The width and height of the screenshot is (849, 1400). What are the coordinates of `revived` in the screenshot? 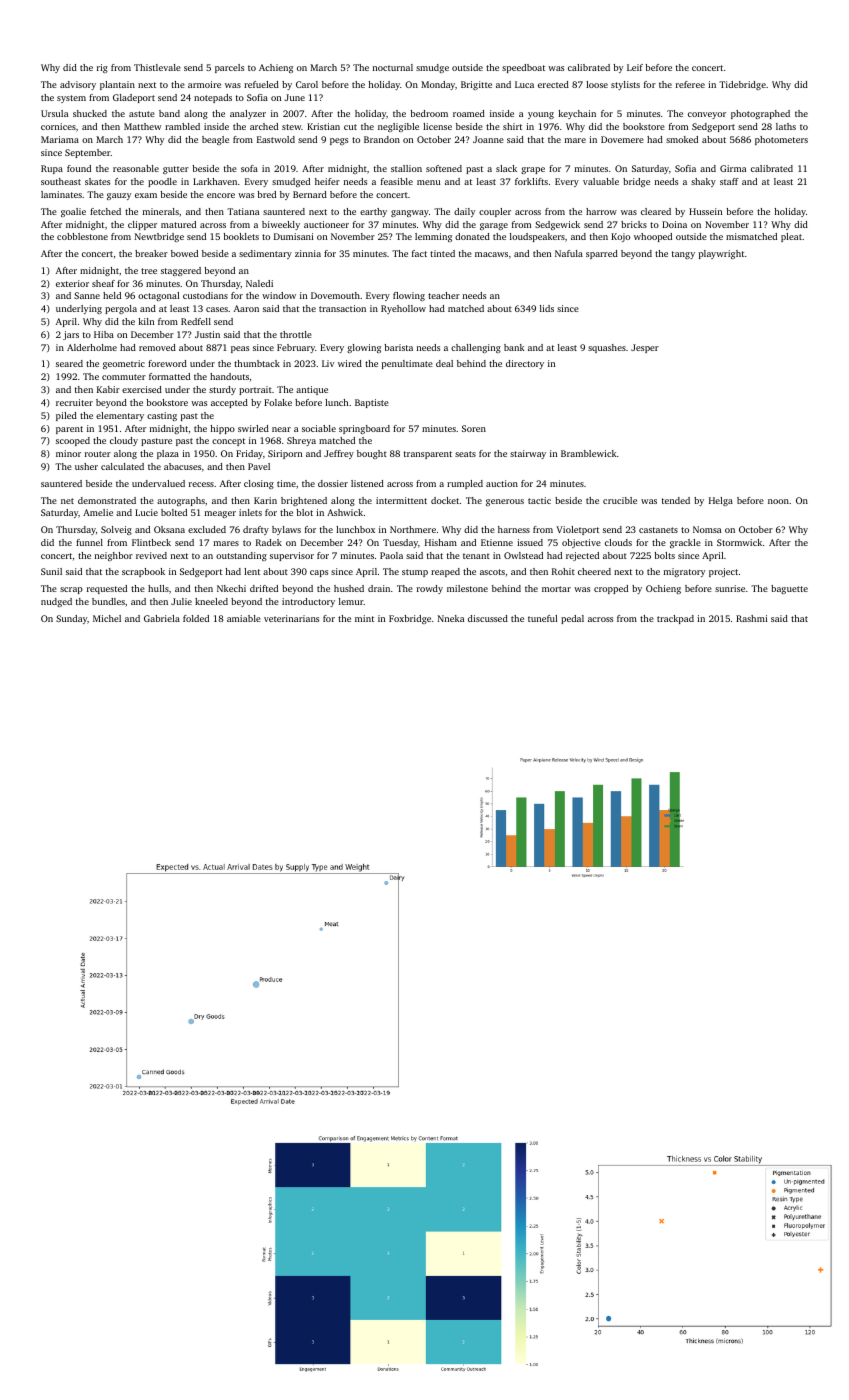 It's located at (151, 555).
